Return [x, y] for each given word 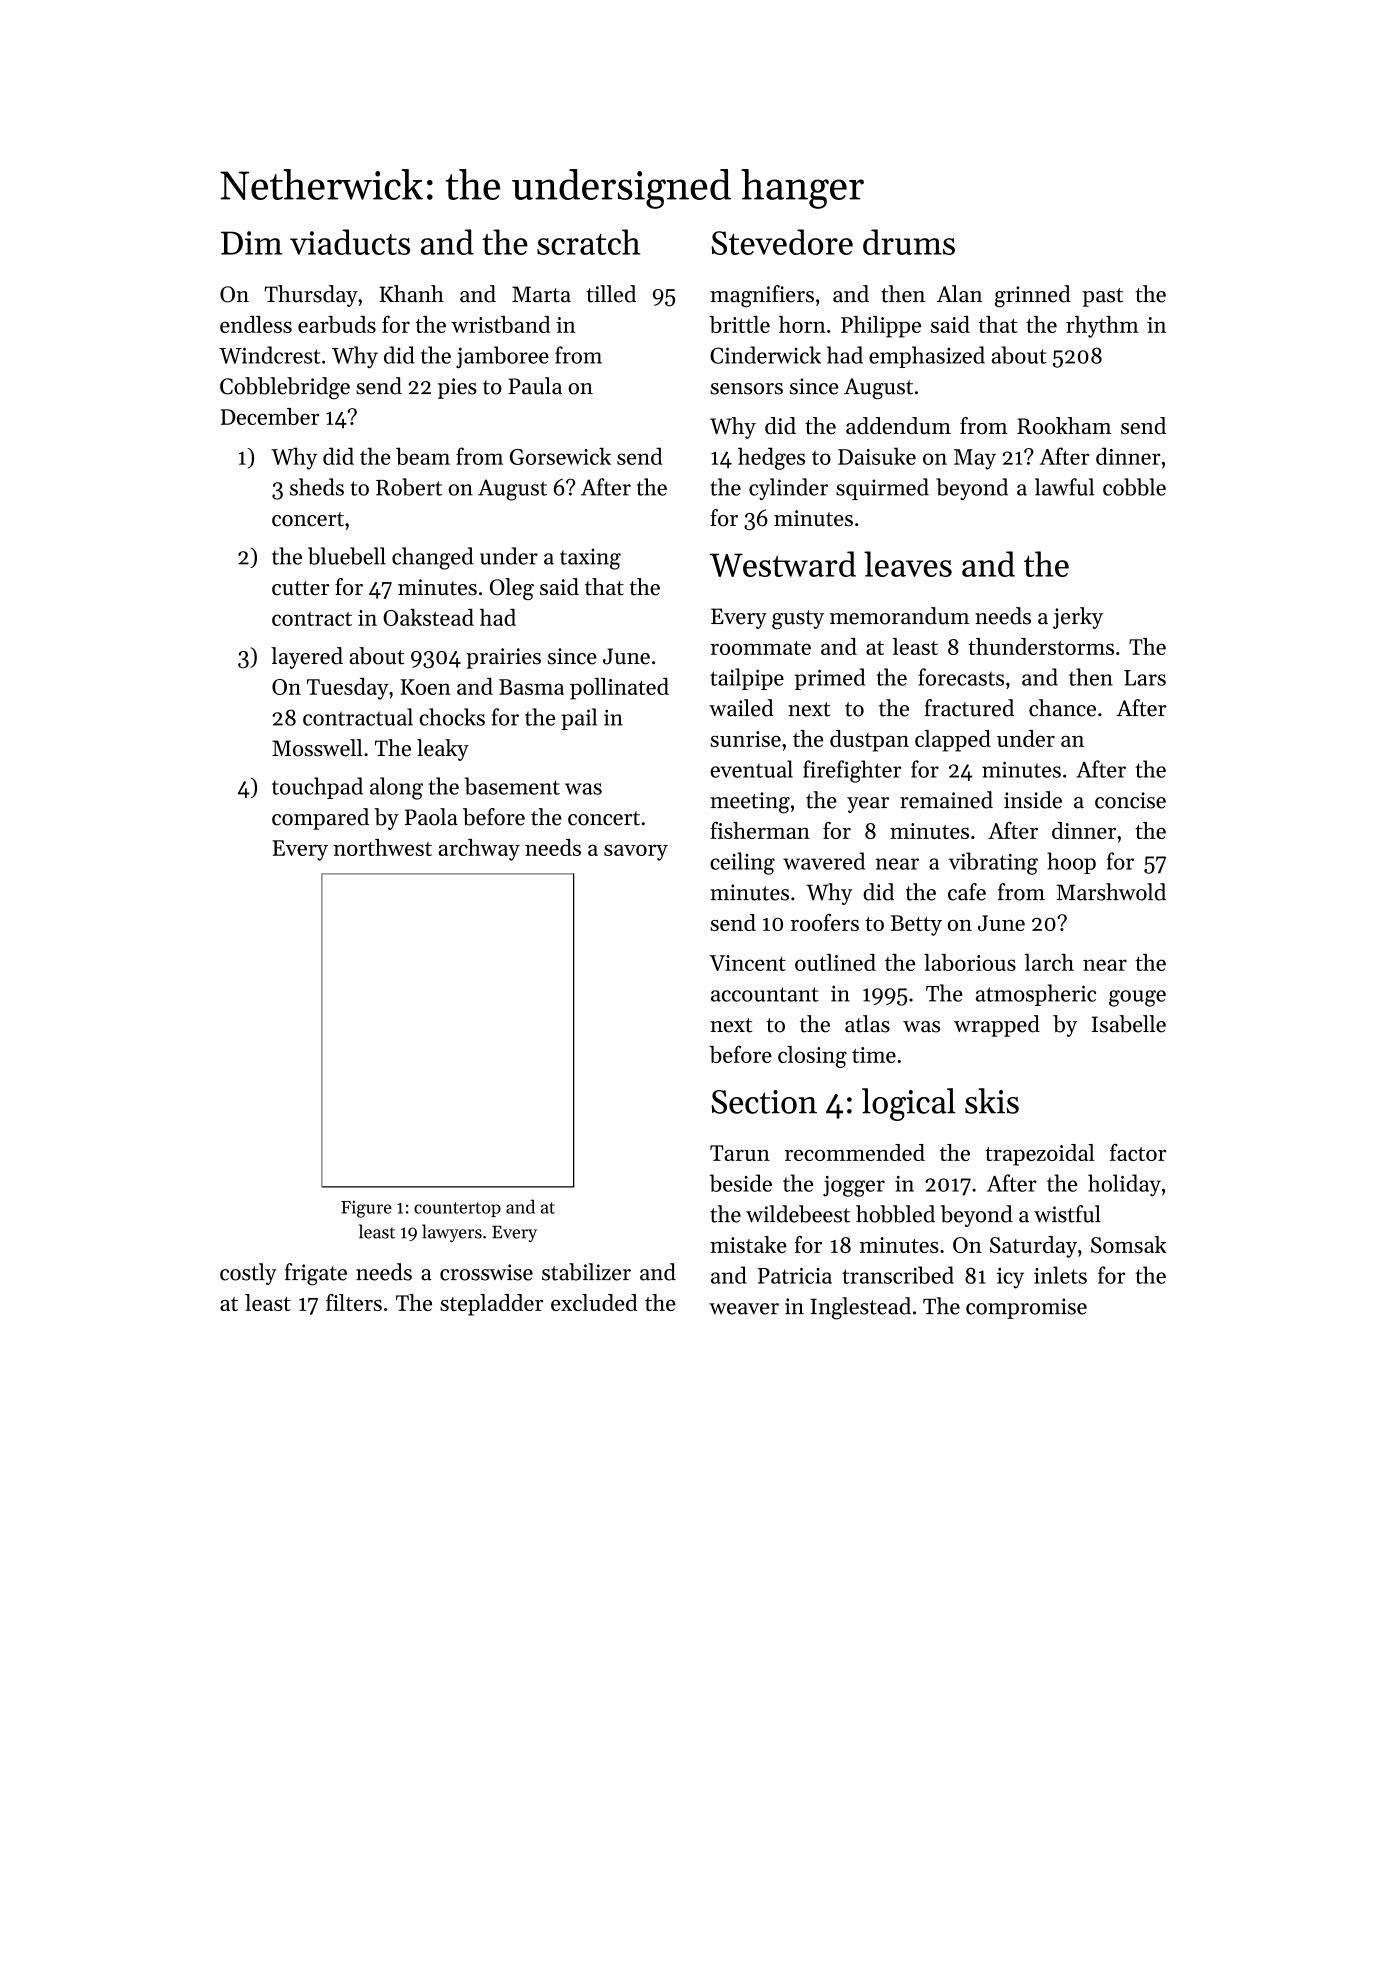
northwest [382, 847]
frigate [316, 1274]
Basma [531, 687]
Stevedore [782, 242]
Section [764, 1102]
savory [636, 852]
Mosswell [317, 748]
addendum [898, 426]
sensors [746, 389]
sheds [317, 487]
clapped [953, 741]
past [1102, 297]
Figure [366, 1209]
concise [1130, 800]
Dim [251, 243]
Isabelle [1129, 1024]
